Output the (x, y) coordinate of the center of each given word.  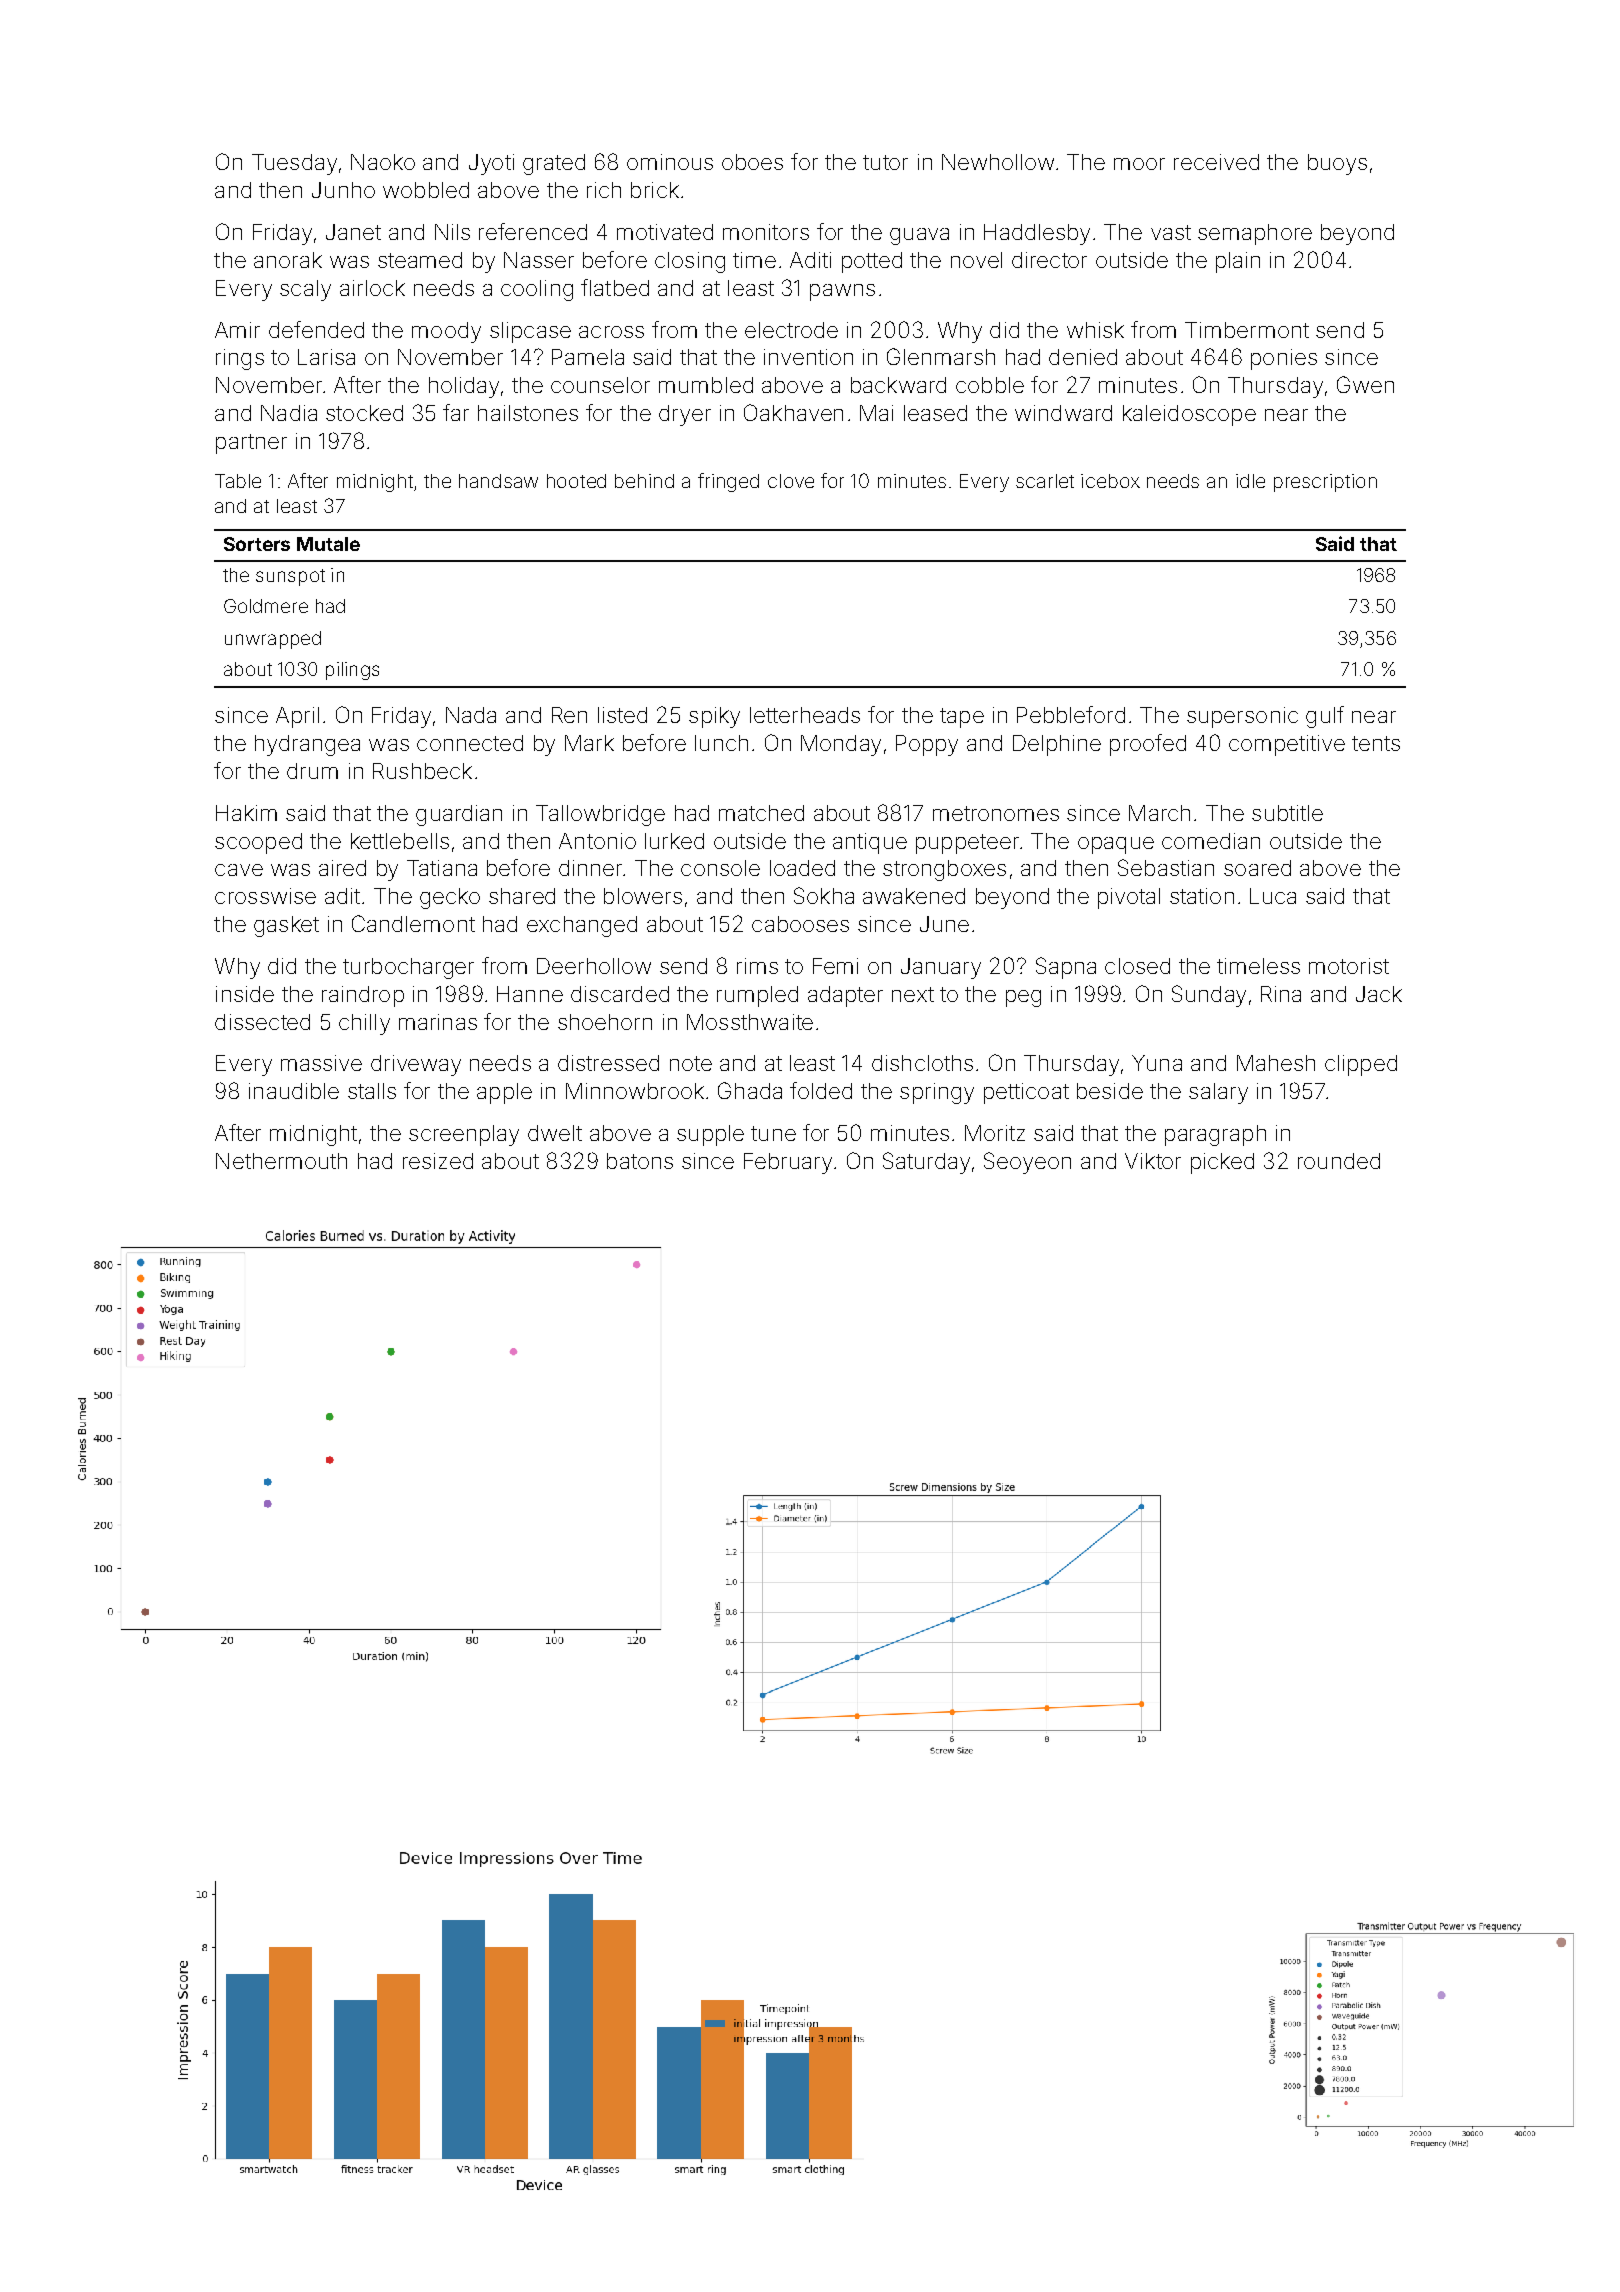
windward (1063, 413)
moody (446, 332)
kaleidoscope (1189, 415)
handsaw (498, 481)
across (611, 332)
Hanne (530, 994)
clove (791, 481)
